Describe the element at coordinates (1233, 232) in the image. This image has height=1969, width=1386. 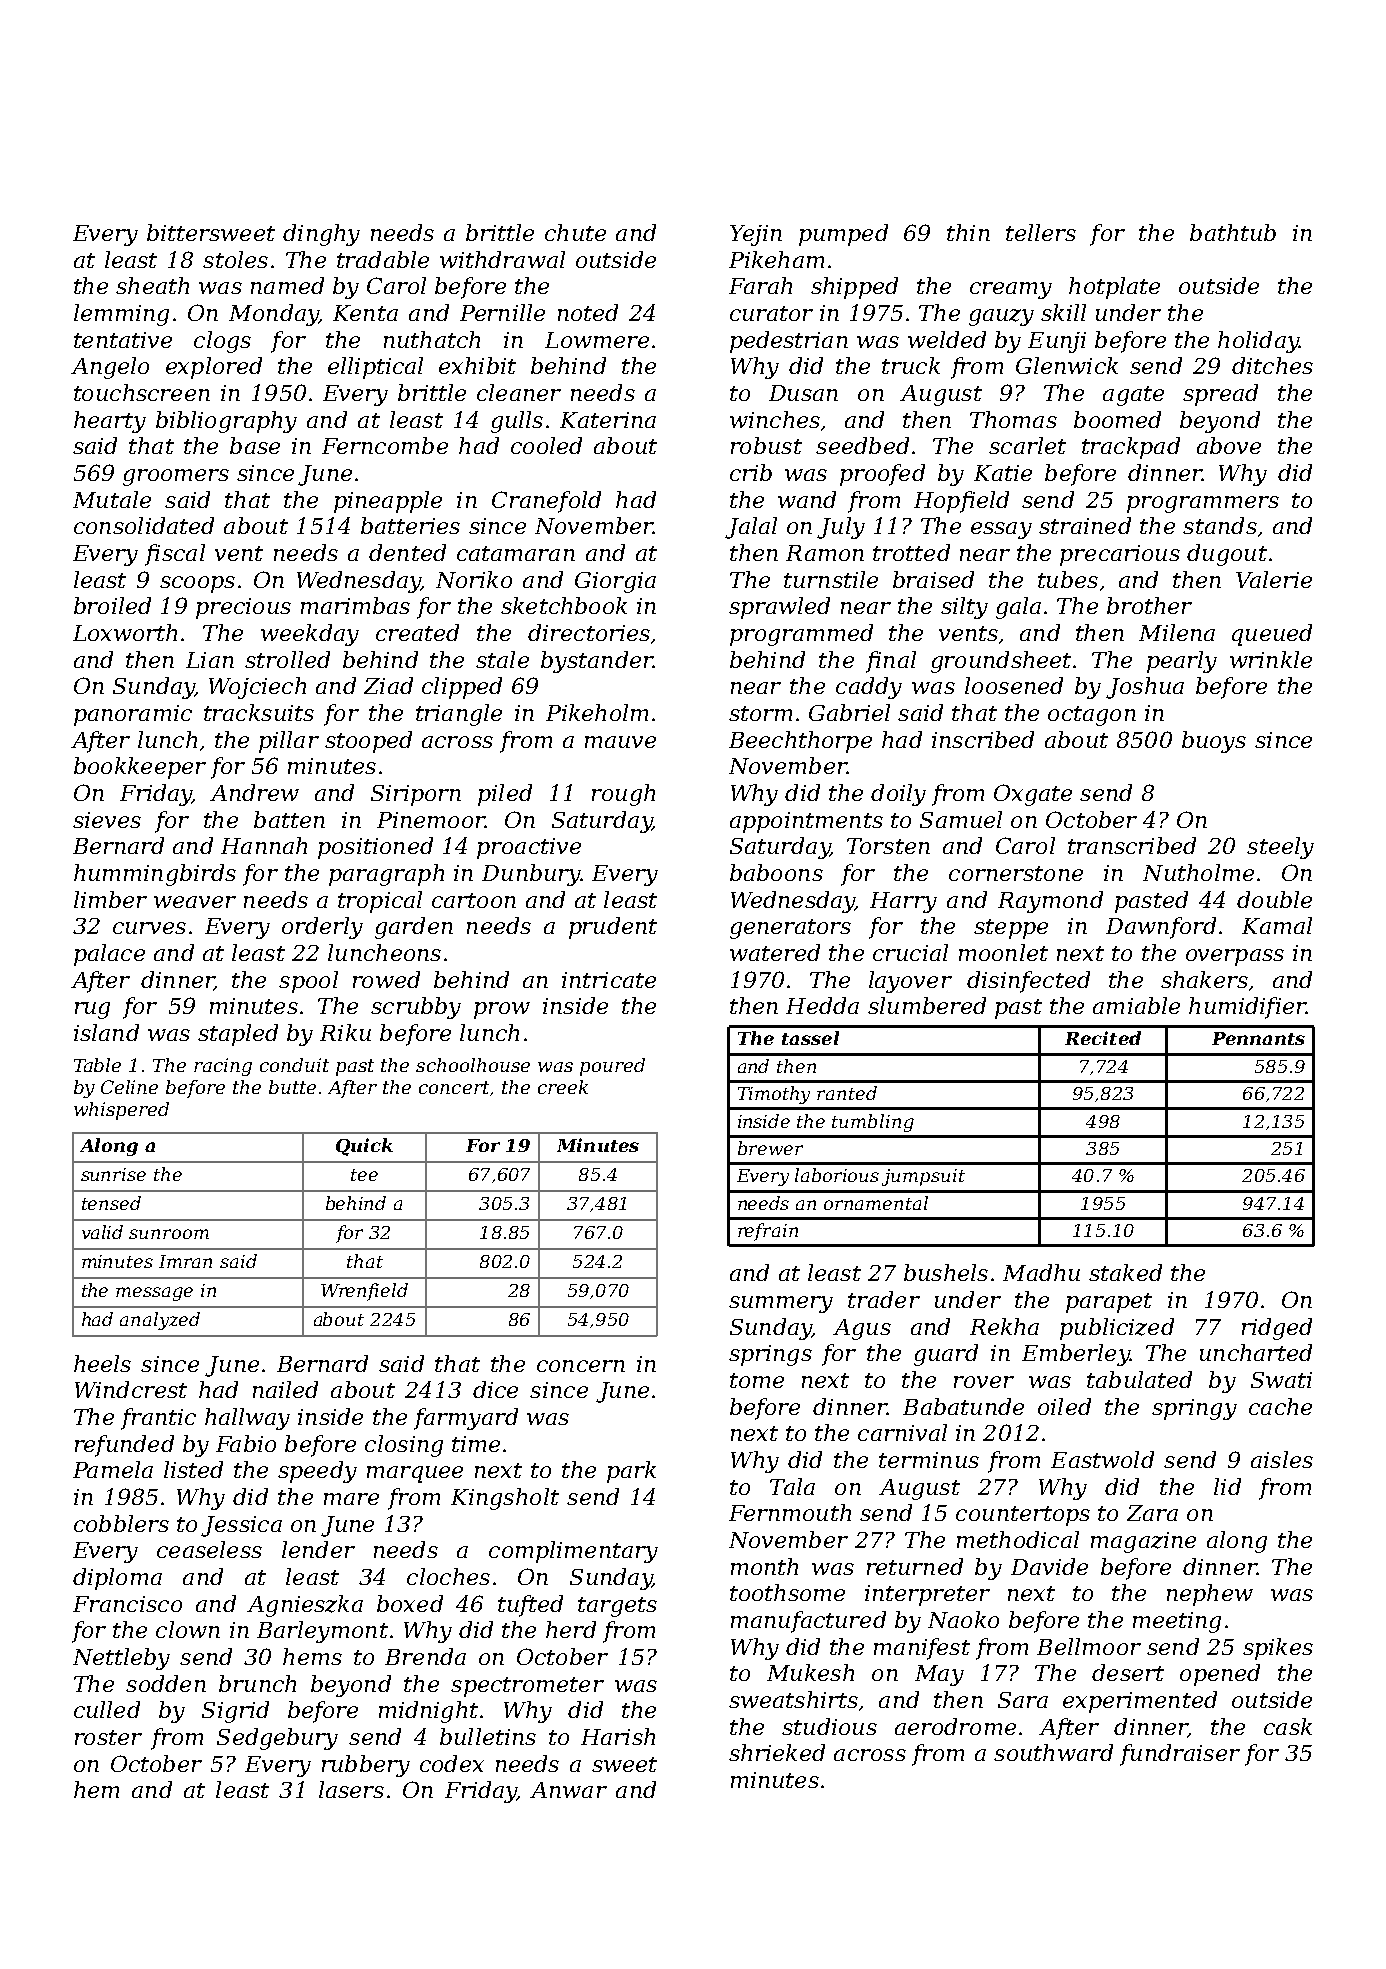
I see `bathtub` at that location.
